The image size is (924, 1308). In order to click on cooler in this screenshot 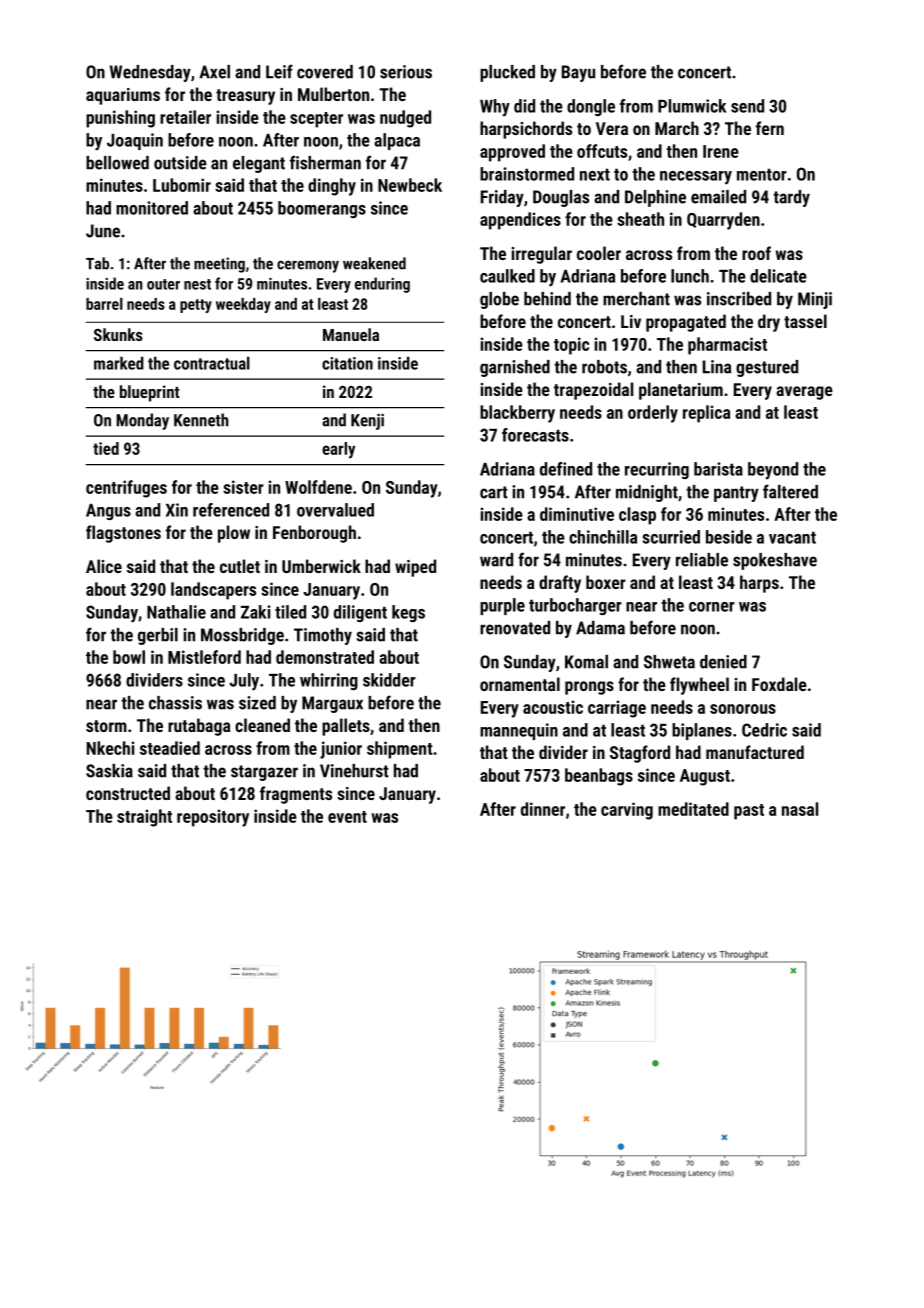, I will do `click(599, 253)`.
